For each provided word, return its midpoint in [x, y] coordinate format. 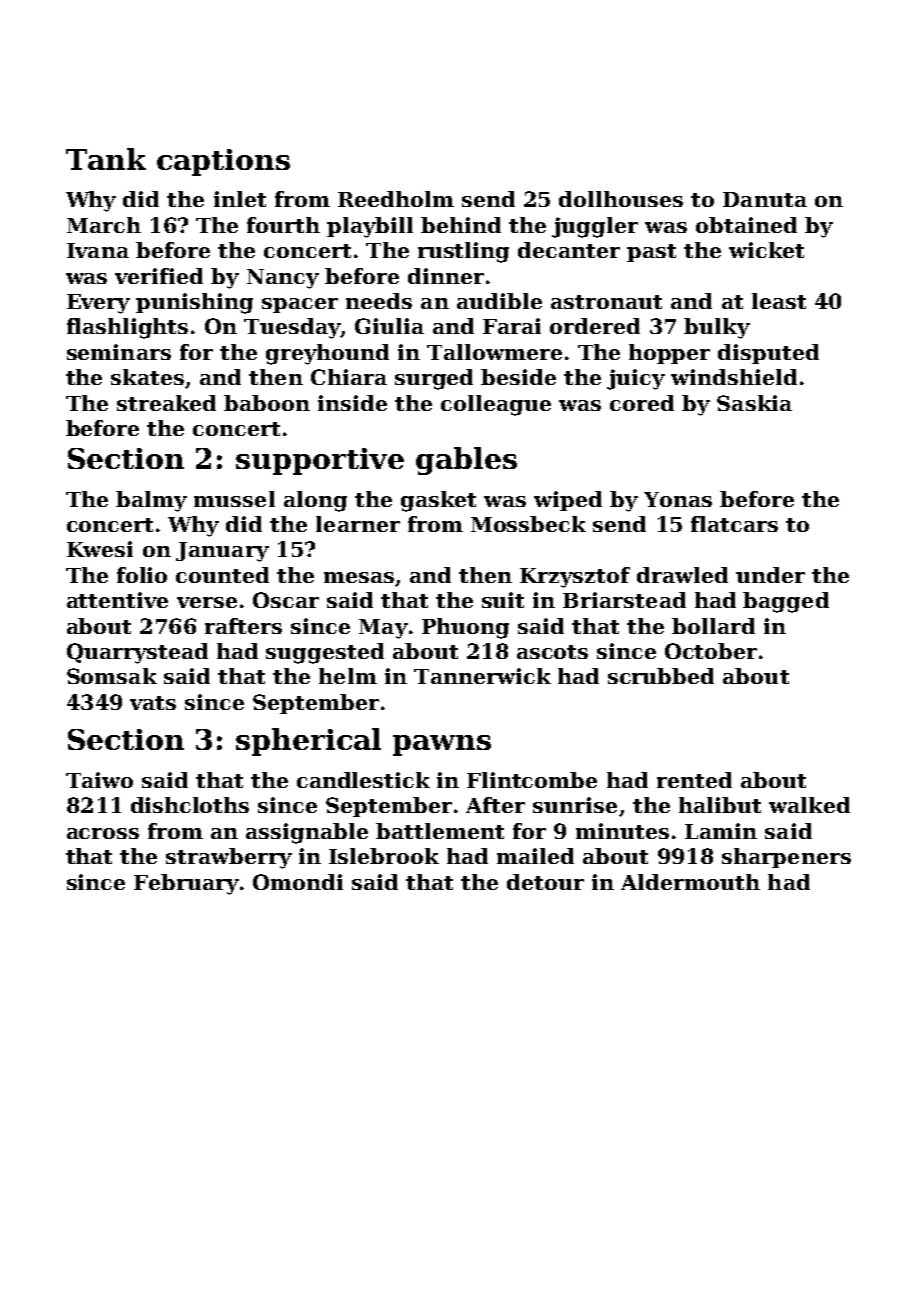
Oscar [286, 600]
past [651, 253]
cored [642, 403]
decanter [569, 250]
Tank [106, 159]
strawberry [229, 858]
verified [159, 276]
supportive [320, 461]
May [383, 629]
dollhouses [621, 199]
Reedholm [396, 199]
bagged [786, 602]
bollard [713, 626]
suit [503, 600]
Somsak [112, 676]
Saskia [754, 403]
